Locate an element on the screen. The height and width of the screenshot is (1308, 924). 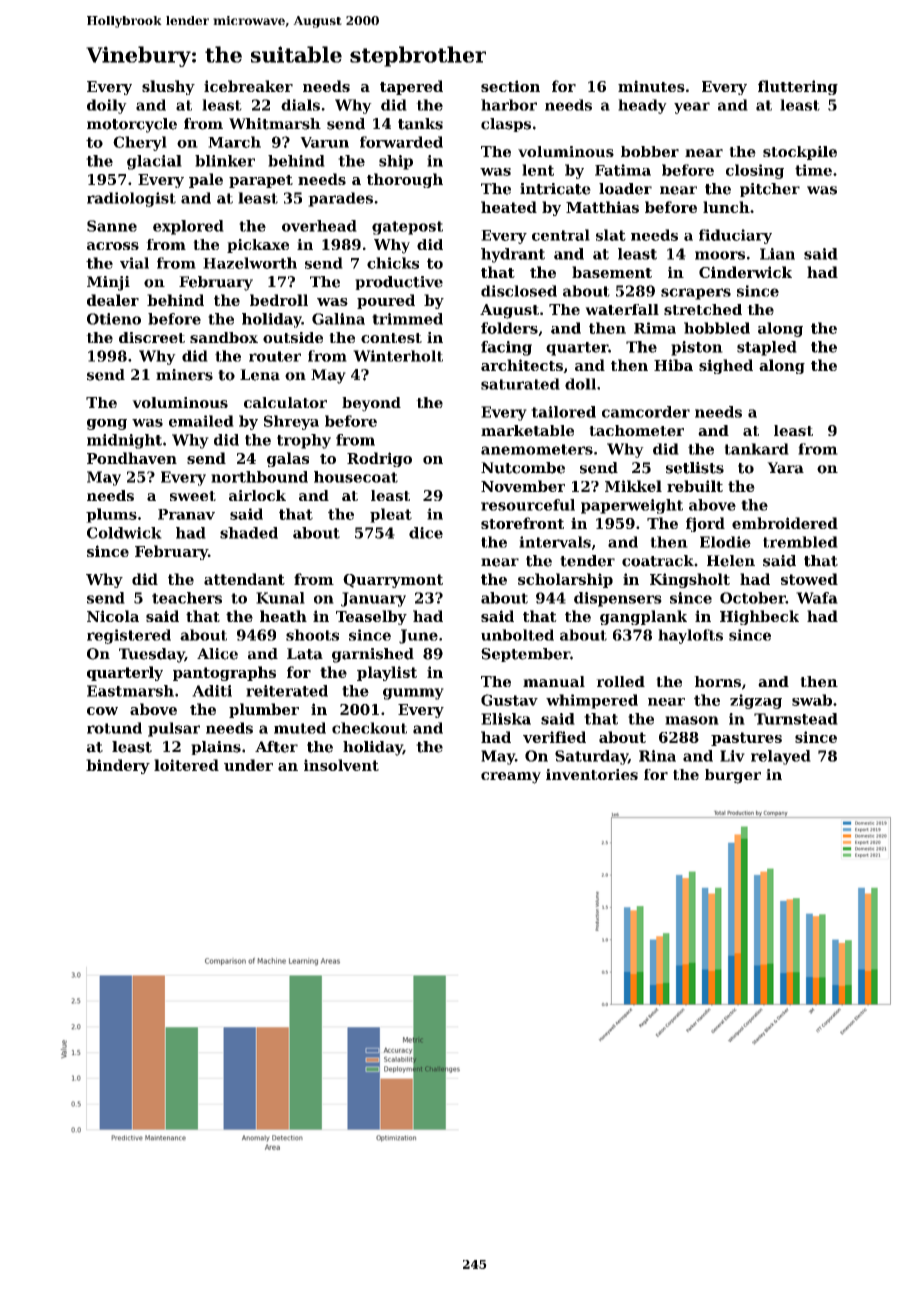
Pranav is located at coordinates (186, 514).
